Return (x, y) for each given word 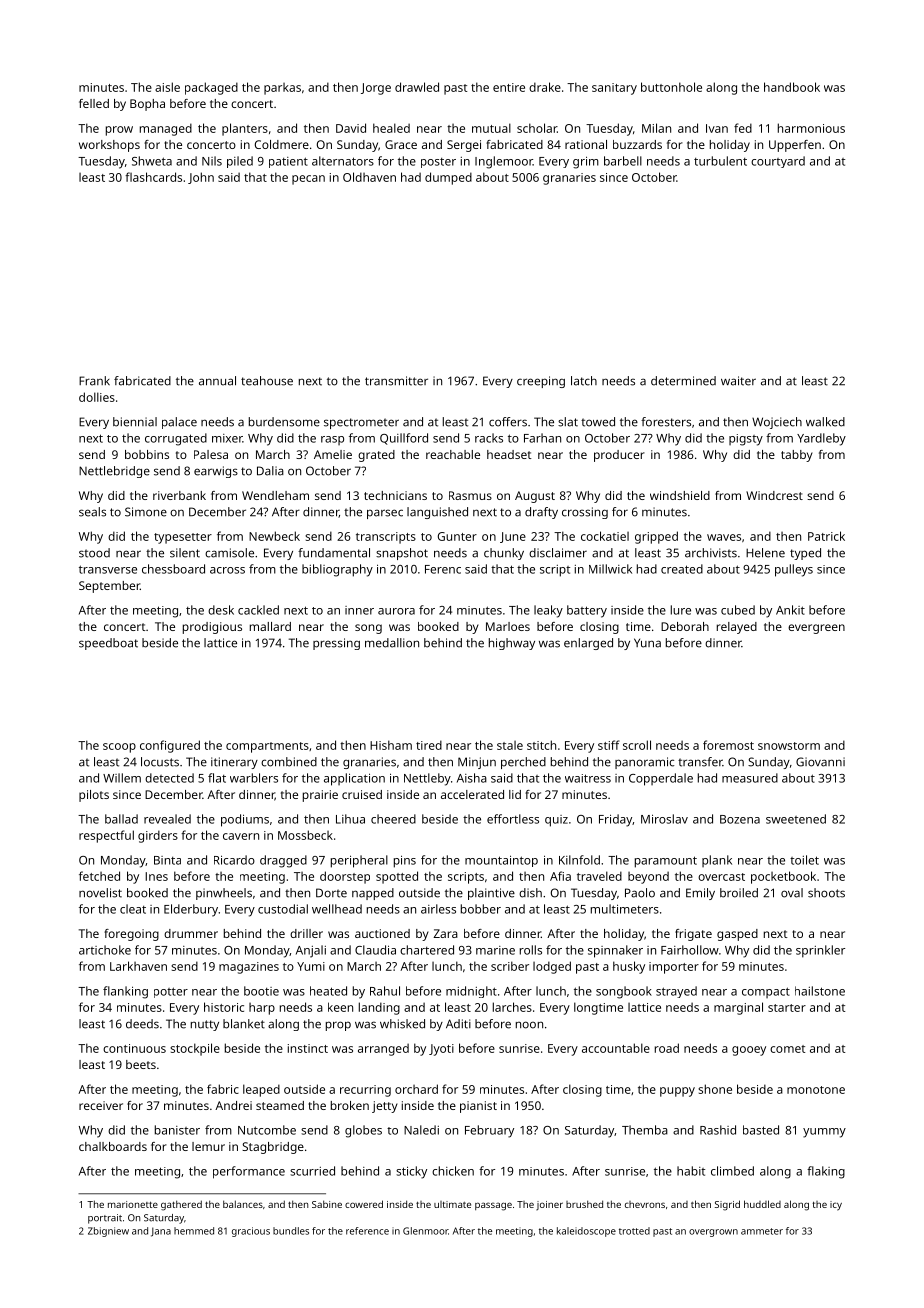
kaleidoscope (586, 1232)
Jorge (376, 89)
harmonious (811, 128)
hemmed (194, 1231)
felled (94, 103)
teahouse (267, 381)
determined (683, 381)
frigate (693, 935)
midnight (471, 992)
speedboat (108, 644)
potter (171, 992)
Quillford (404, 439)
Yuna (647, 643)
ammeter (762, 1231)
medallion (392, 643)
